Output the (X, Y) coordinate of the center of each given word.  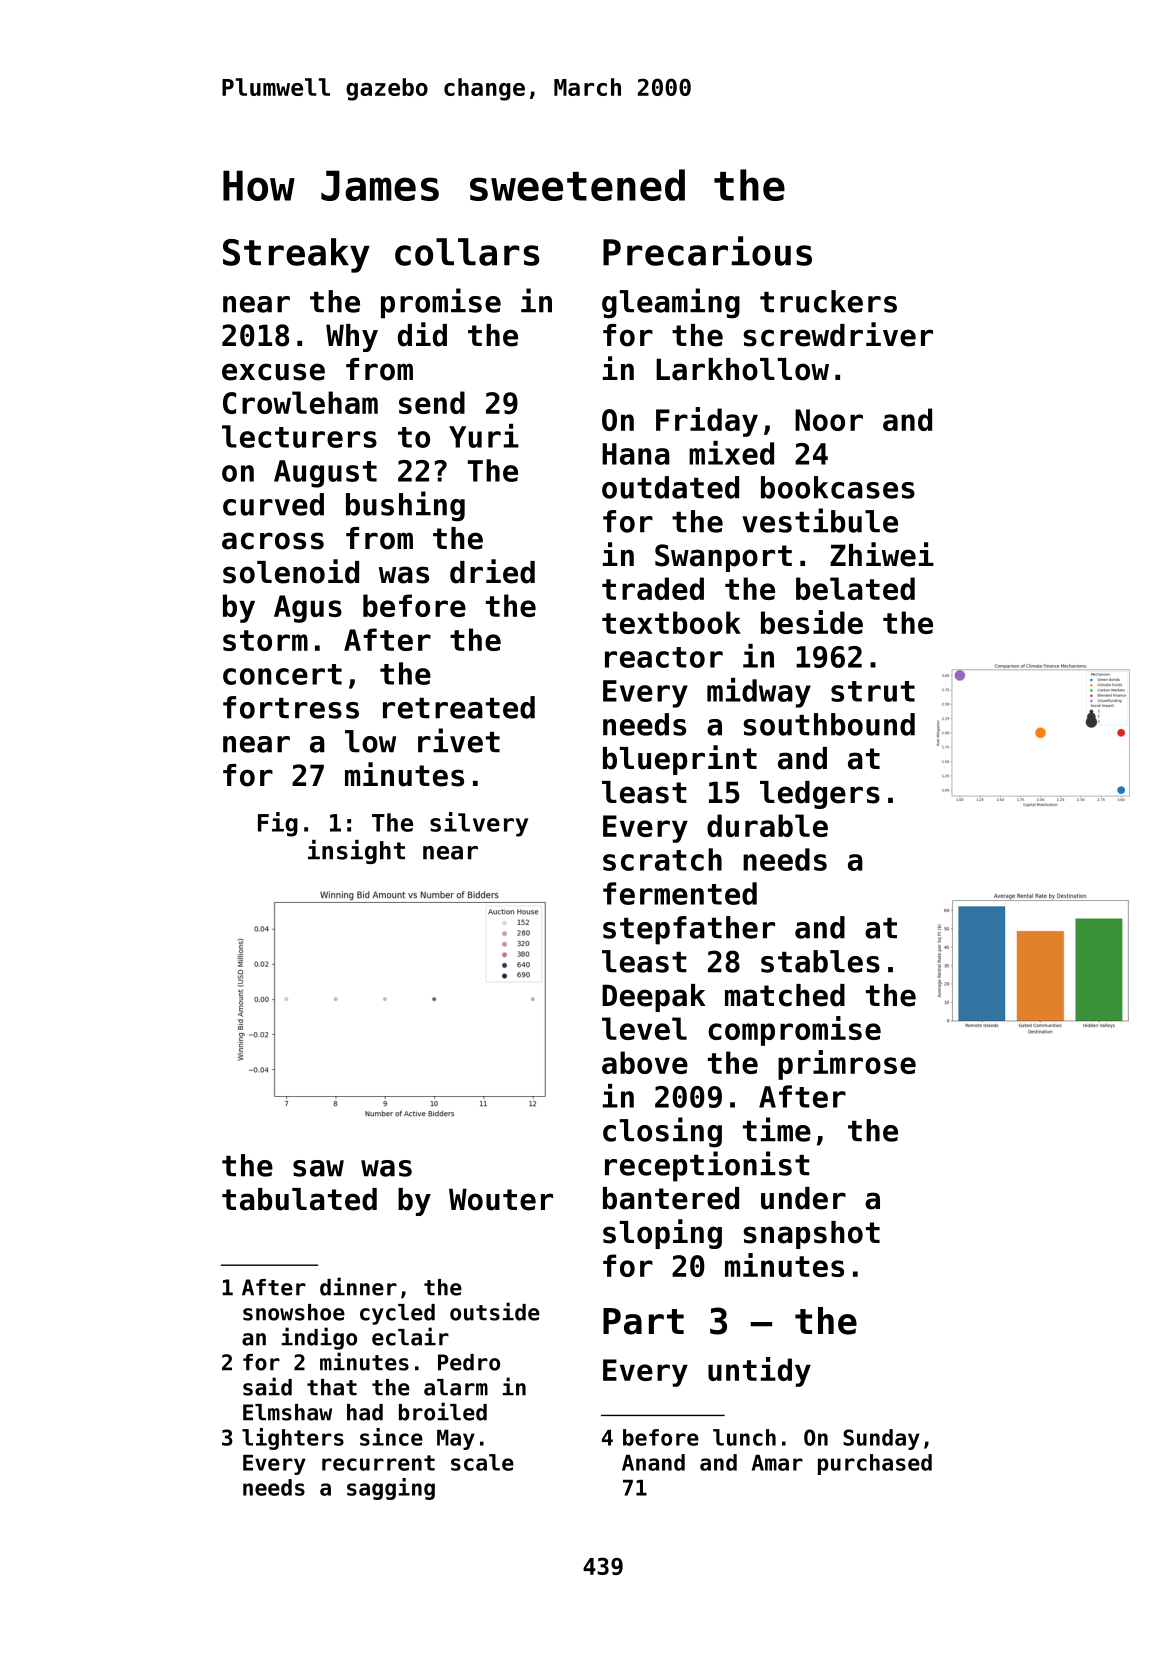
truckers (828, 301)
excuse (273, 372)
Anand (653, 1462)
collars (467, 252)
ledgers (820, 795)
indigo (319, 1338)
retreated (459, 707)
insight (356, 852)
